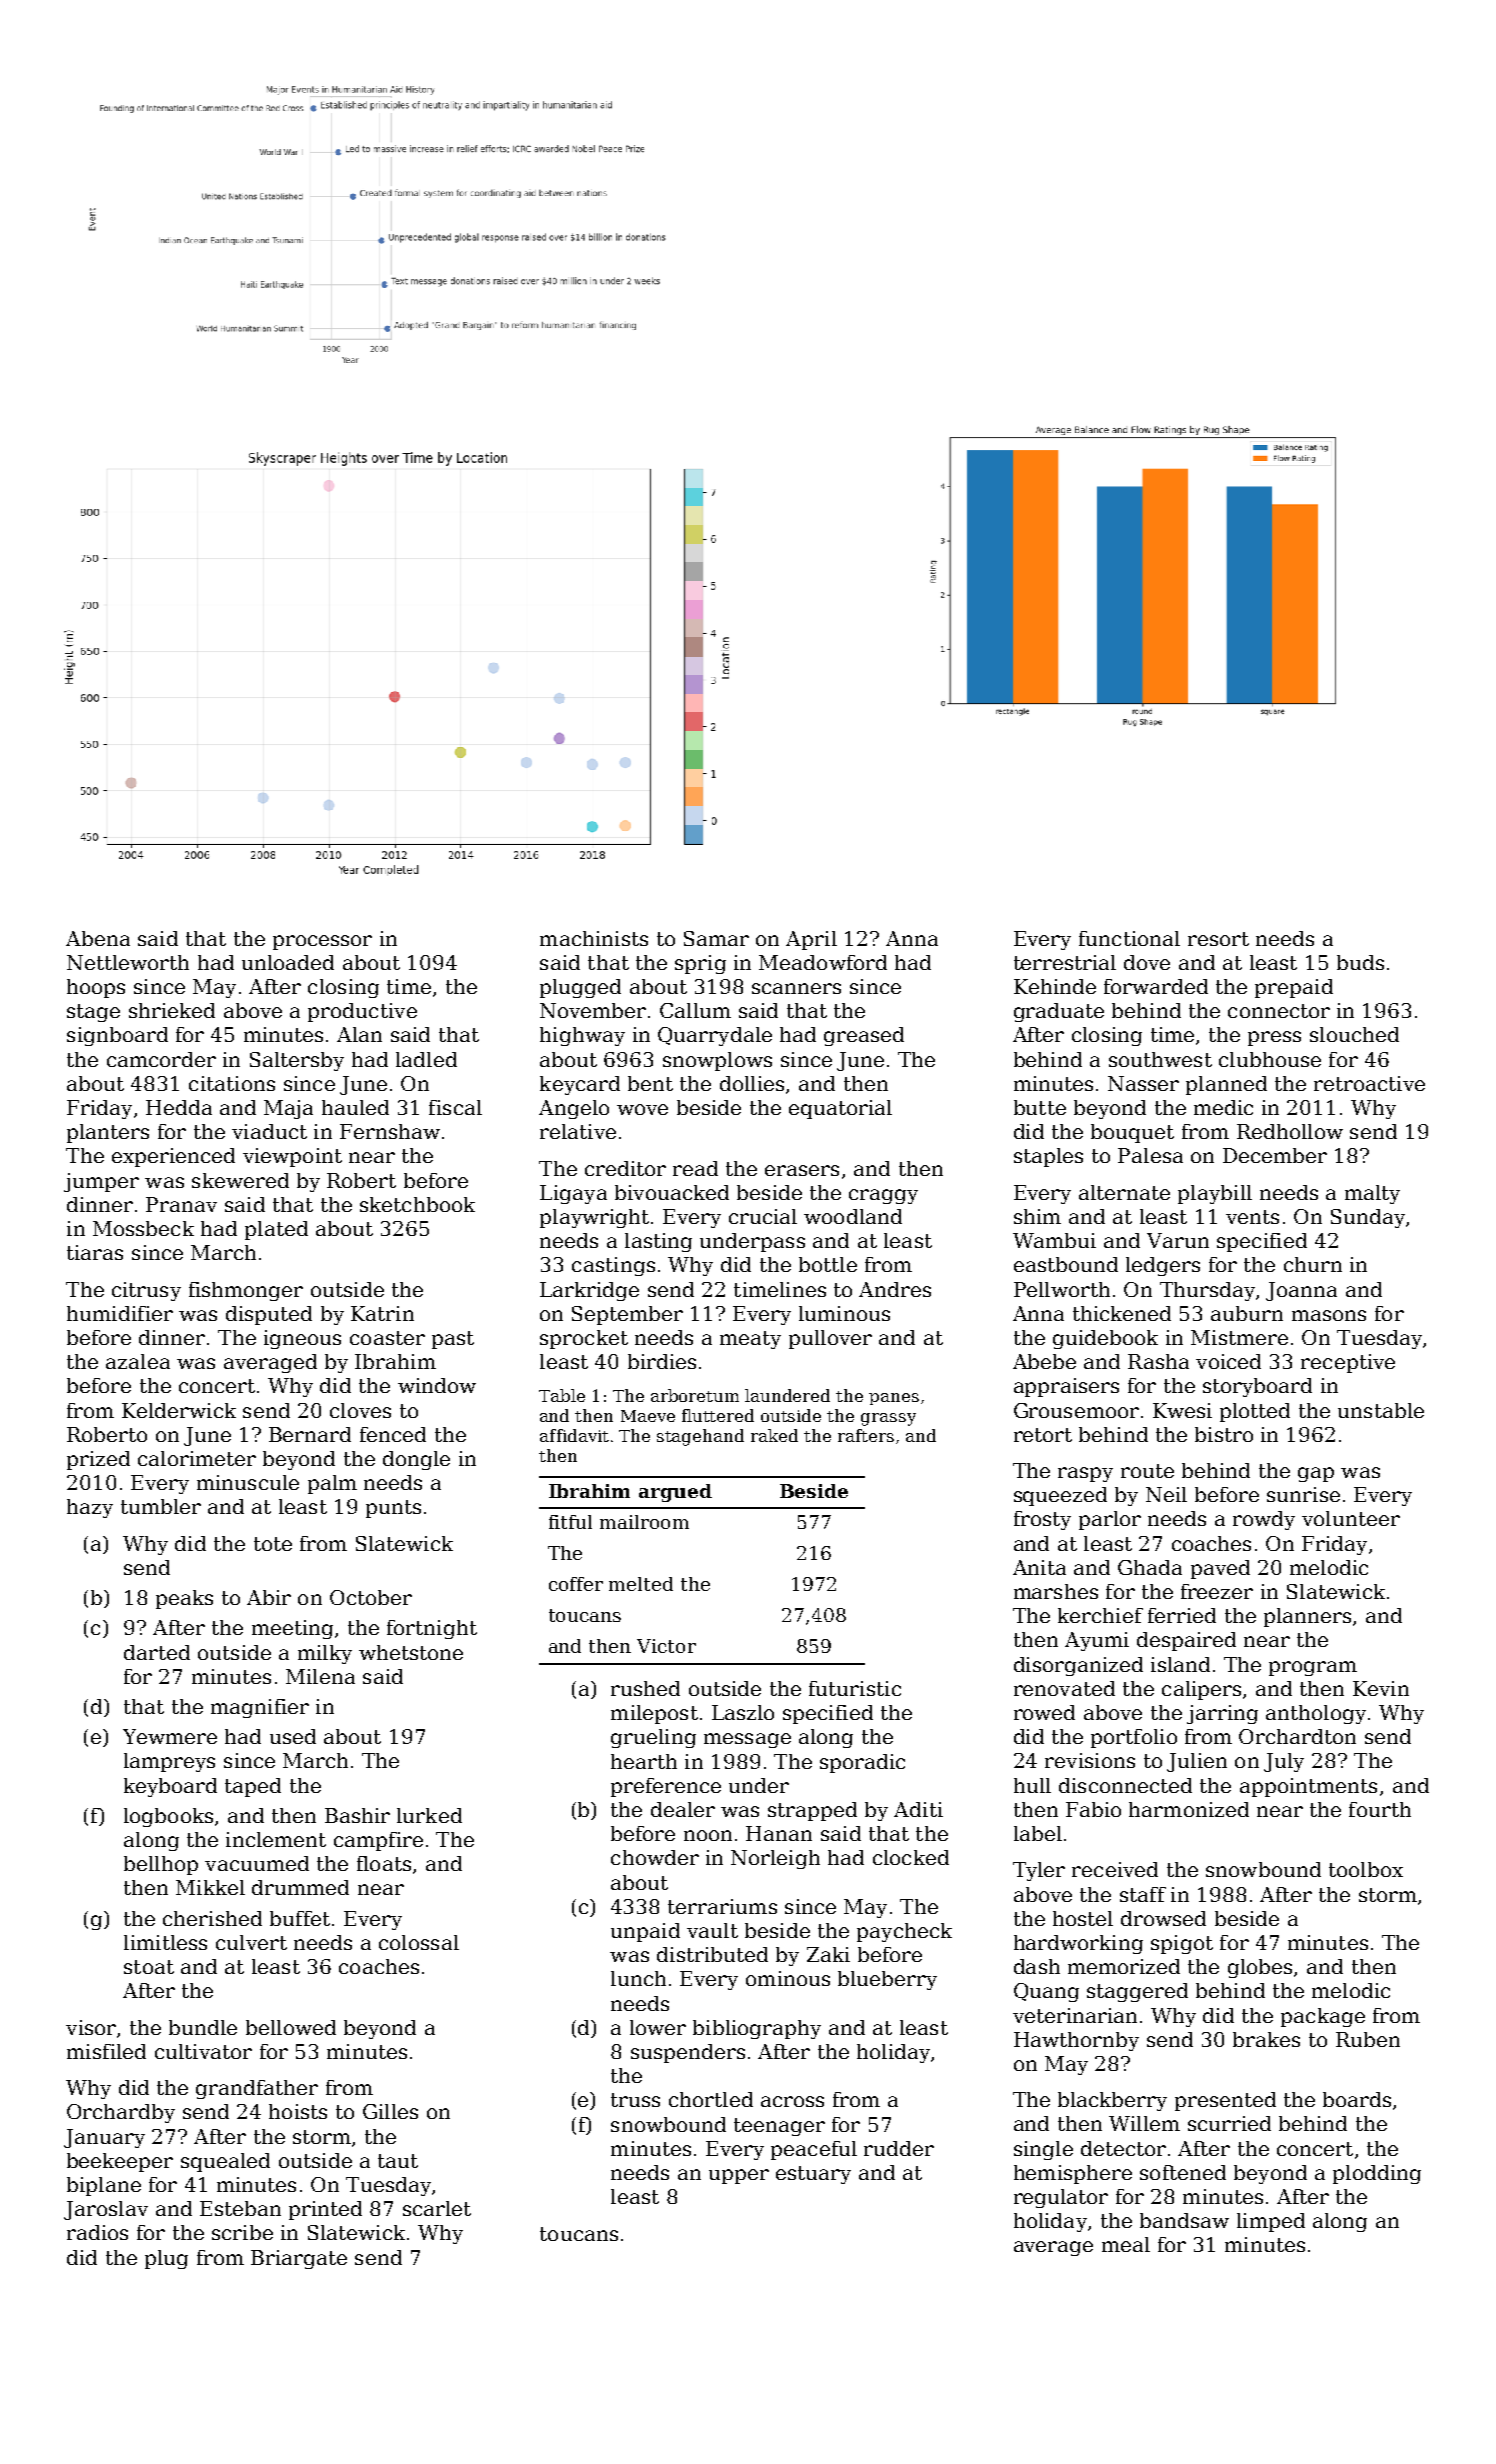 Image resolution: width=1496 pixels, height=2464 pixels. What do you see at coordinates (1061, 2198) in the screenshot?
I see `regulator` at bounding box center [1061, 2198].
